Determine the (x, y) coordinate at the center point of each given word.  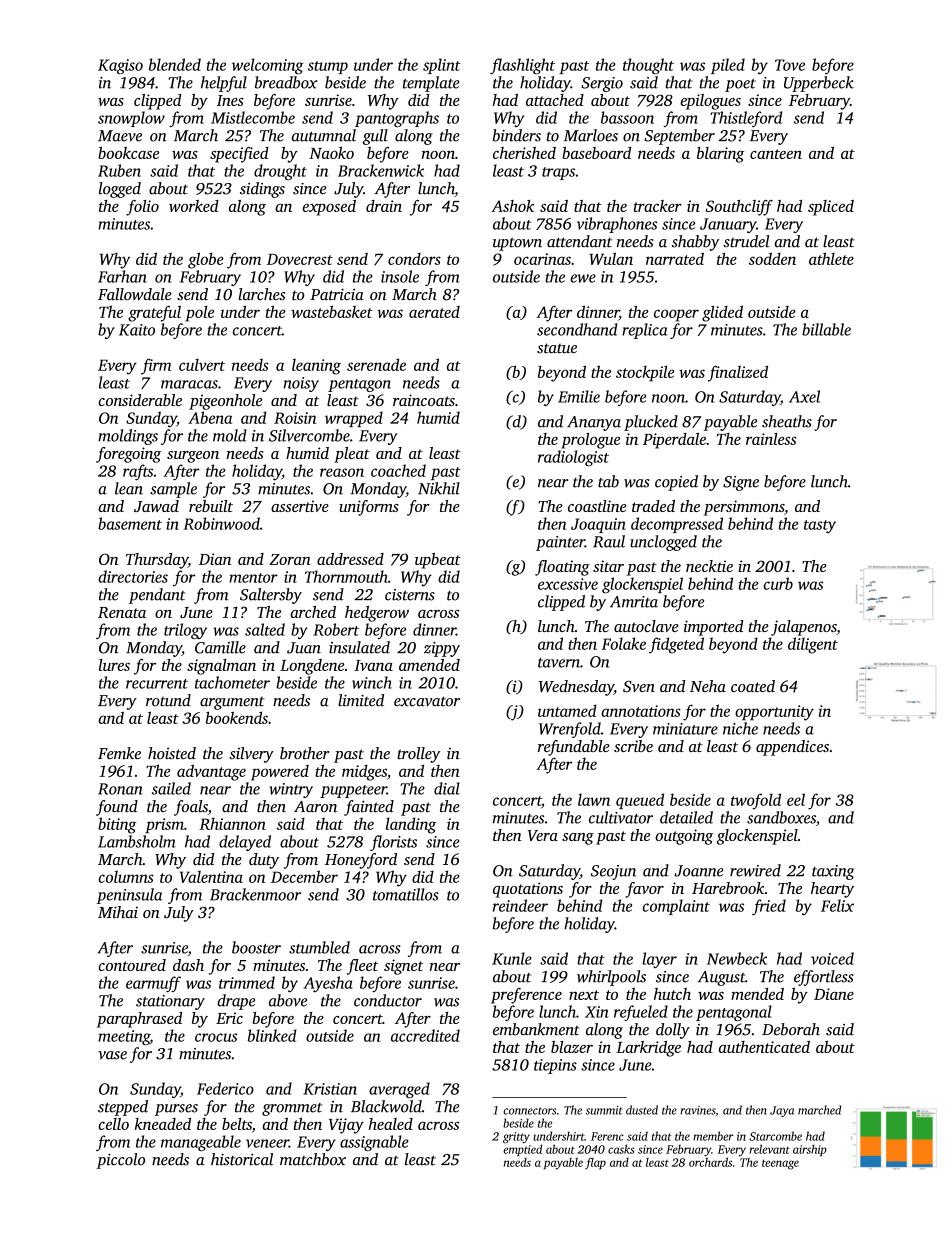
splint (442, 66)
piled (728, 66)
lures (114, 665)
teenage (780, 1165)
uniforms (369, 508)
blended (175, 64)
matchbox (313, 1159)
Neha (708, 686)
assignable (374, 1143)
